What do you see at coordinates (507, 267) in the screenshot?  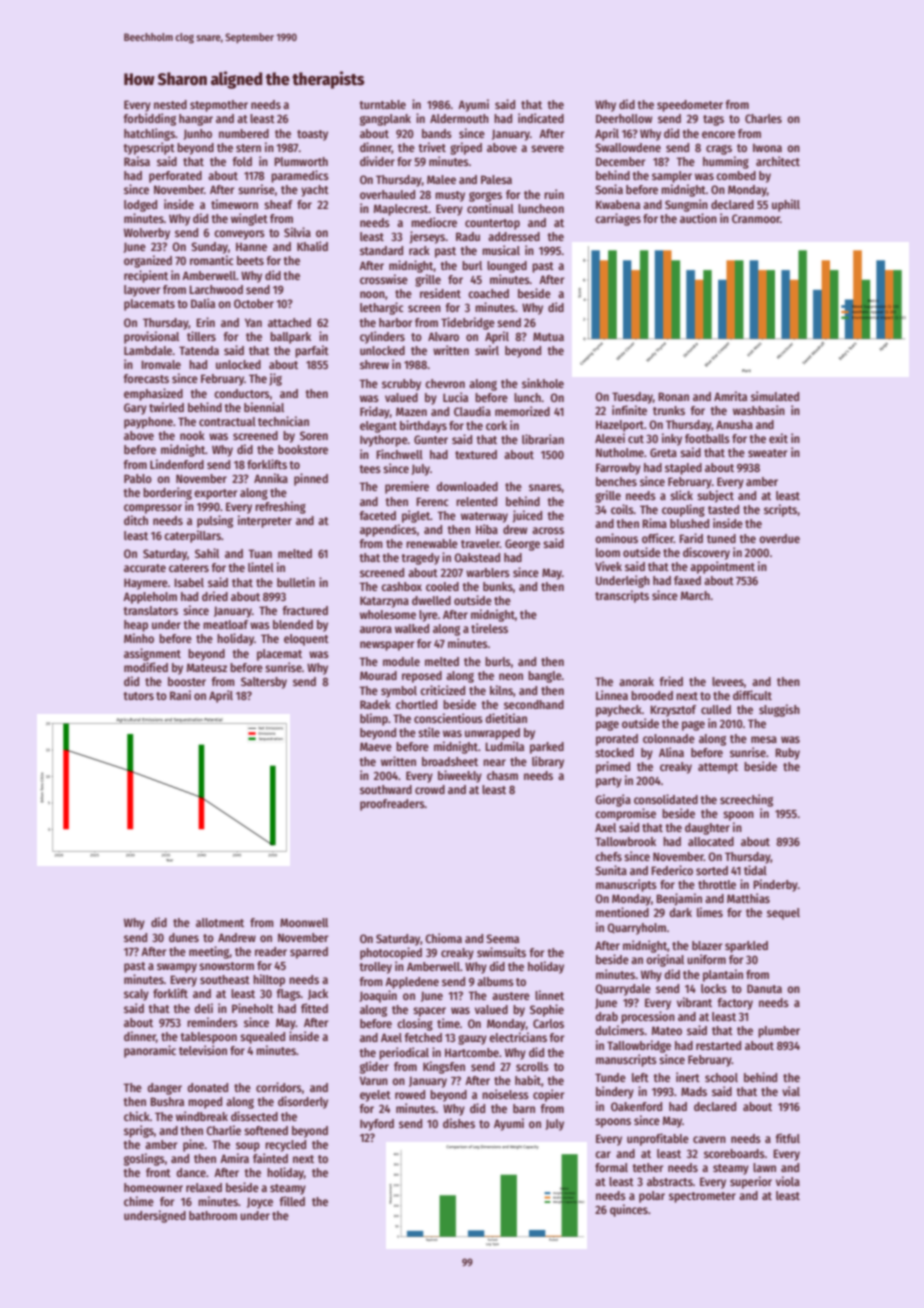 I see `lounged` at bounding box center [507, 267].
